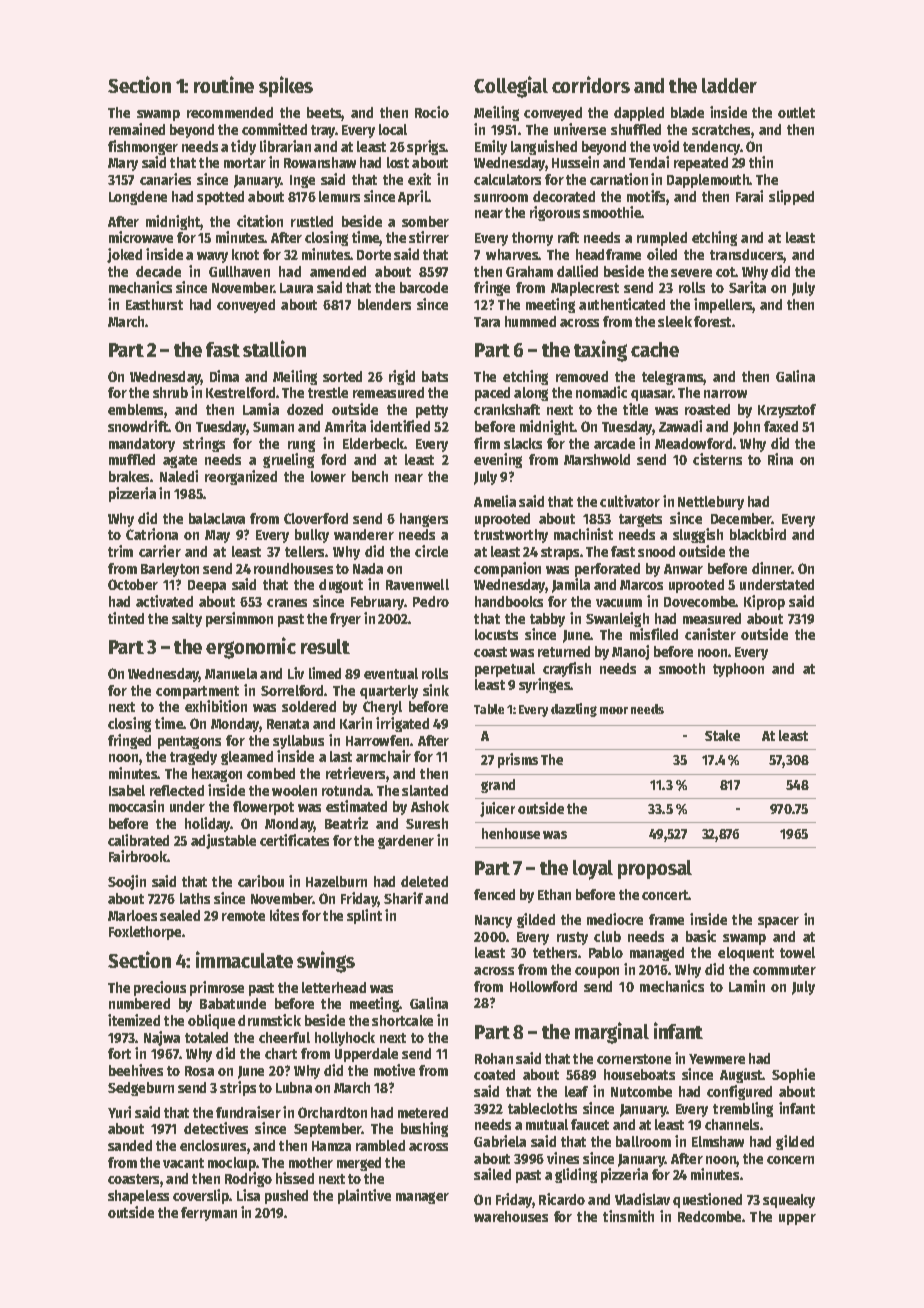 This image has height=1308, width=924. Describe the element at coordinates (738, 670) in the image. I see `typhoon` at that location.
